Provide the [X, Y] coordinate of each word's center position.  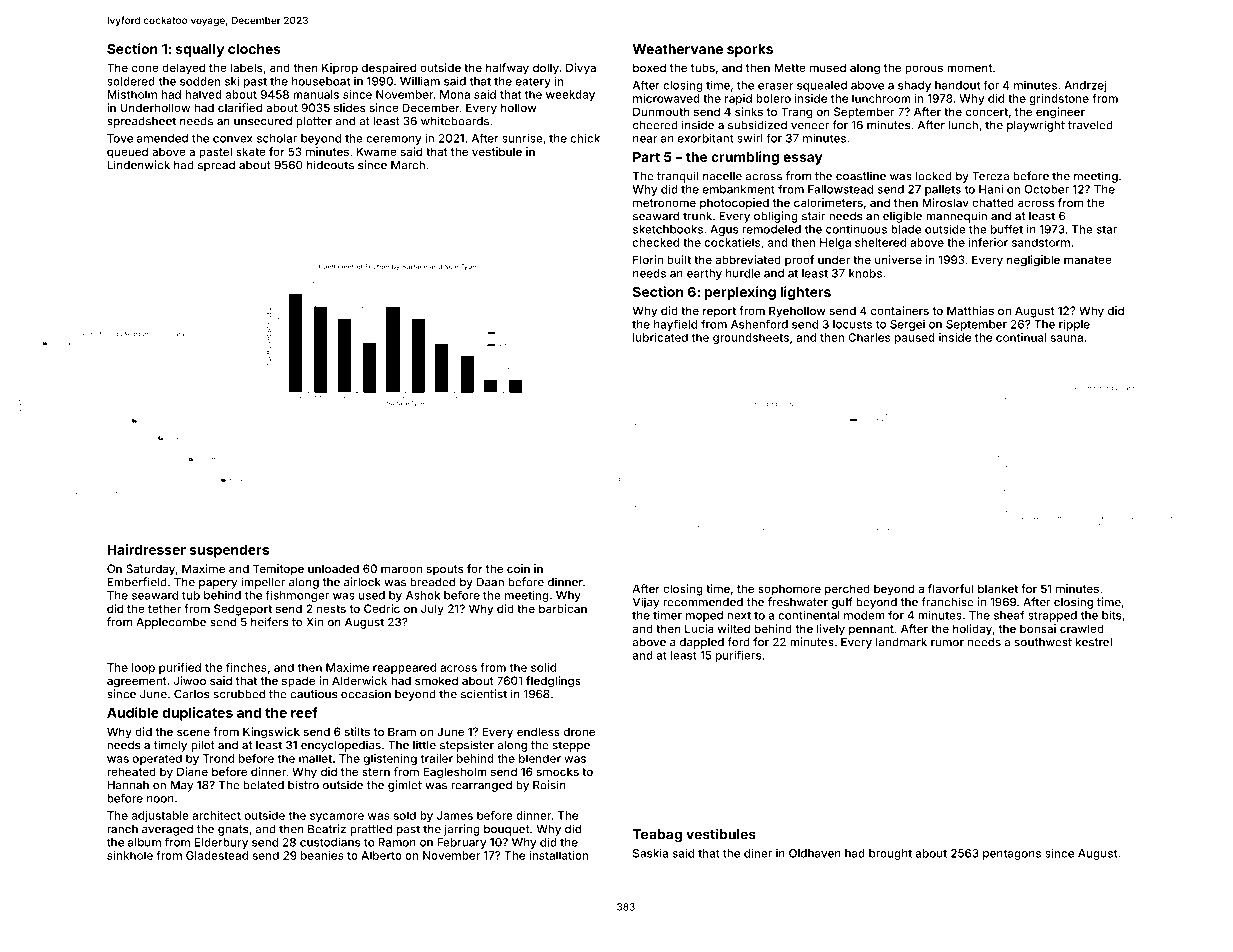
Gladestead [217, 855]
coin [518, 568]
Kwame [377, 151]
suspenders [229, 551]
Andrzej [1085, 86]
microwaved [666, 98]
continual [1021, 337]
